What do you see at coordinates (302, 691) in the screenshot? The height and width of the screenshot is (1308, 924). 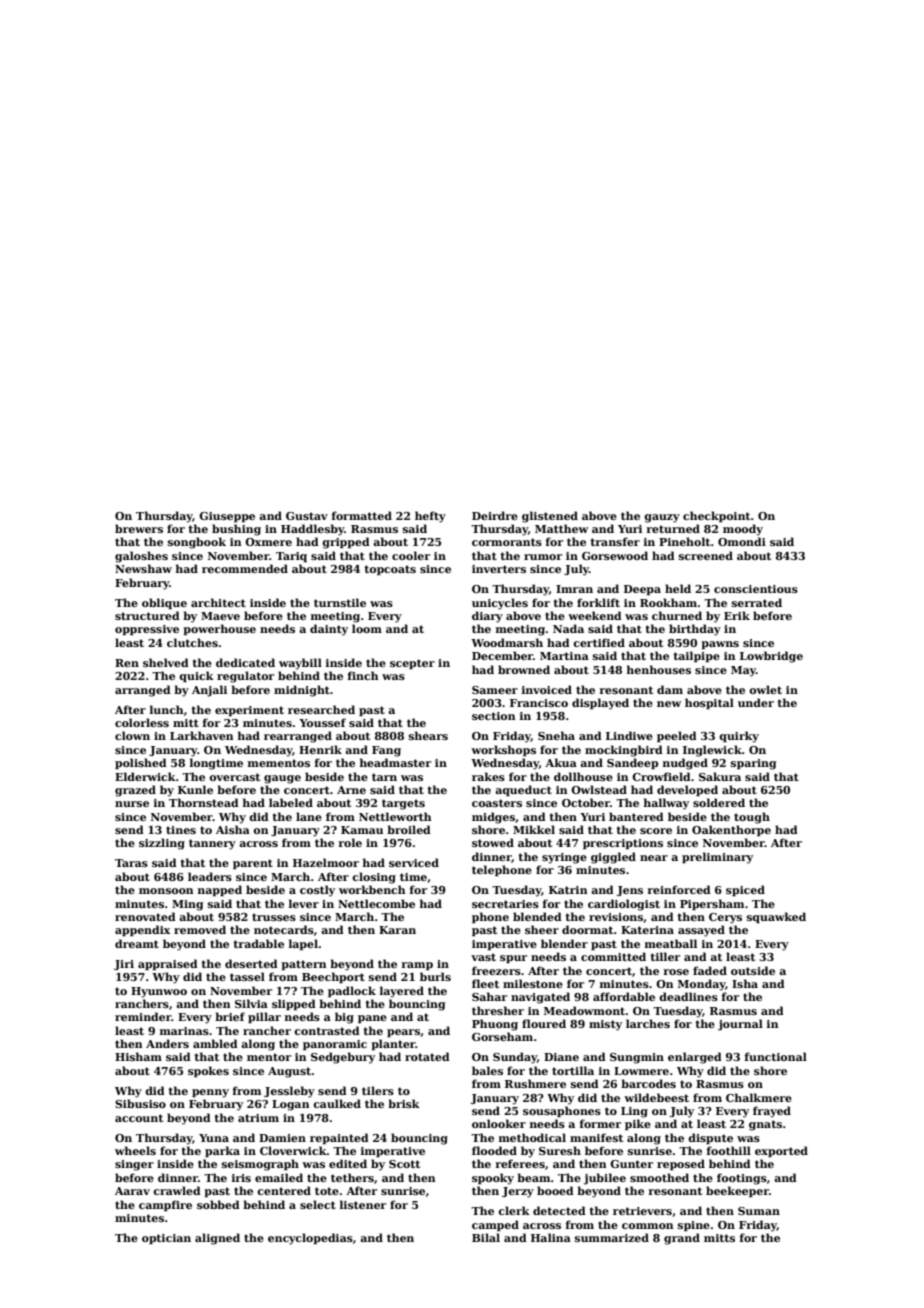 I see `midnight` at bounding box center [302, 691].
